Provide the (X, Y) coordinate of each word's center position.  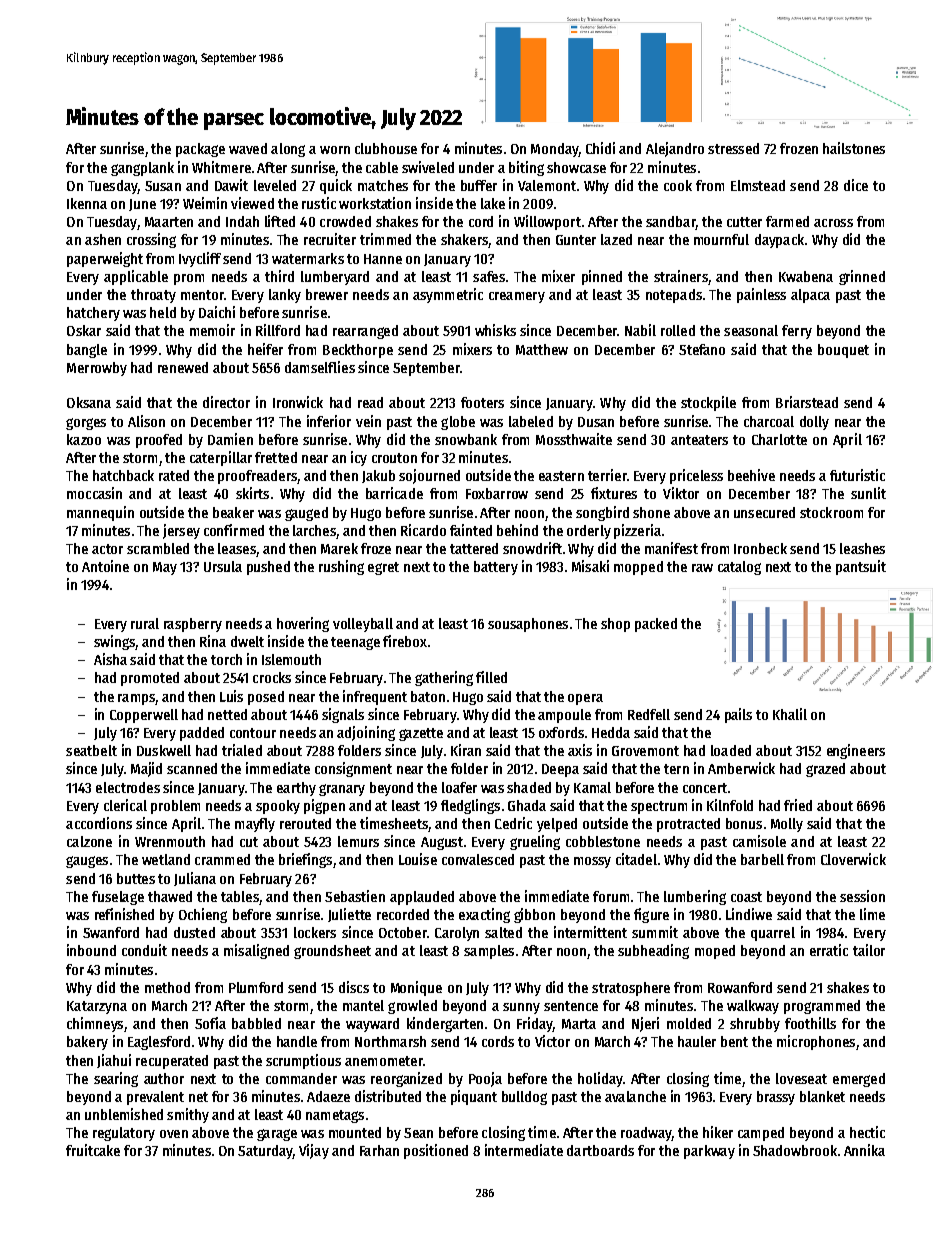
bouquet (843, 351)
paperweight (105, 259)
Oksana (89, 402)
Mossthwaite (574, 439)
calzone (89, 841)
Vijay (314, 1151)
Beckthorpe (358, 351)
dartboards (600, 1150)
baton (428, 696)
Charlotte (779, 439)
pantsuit (861, 567)
